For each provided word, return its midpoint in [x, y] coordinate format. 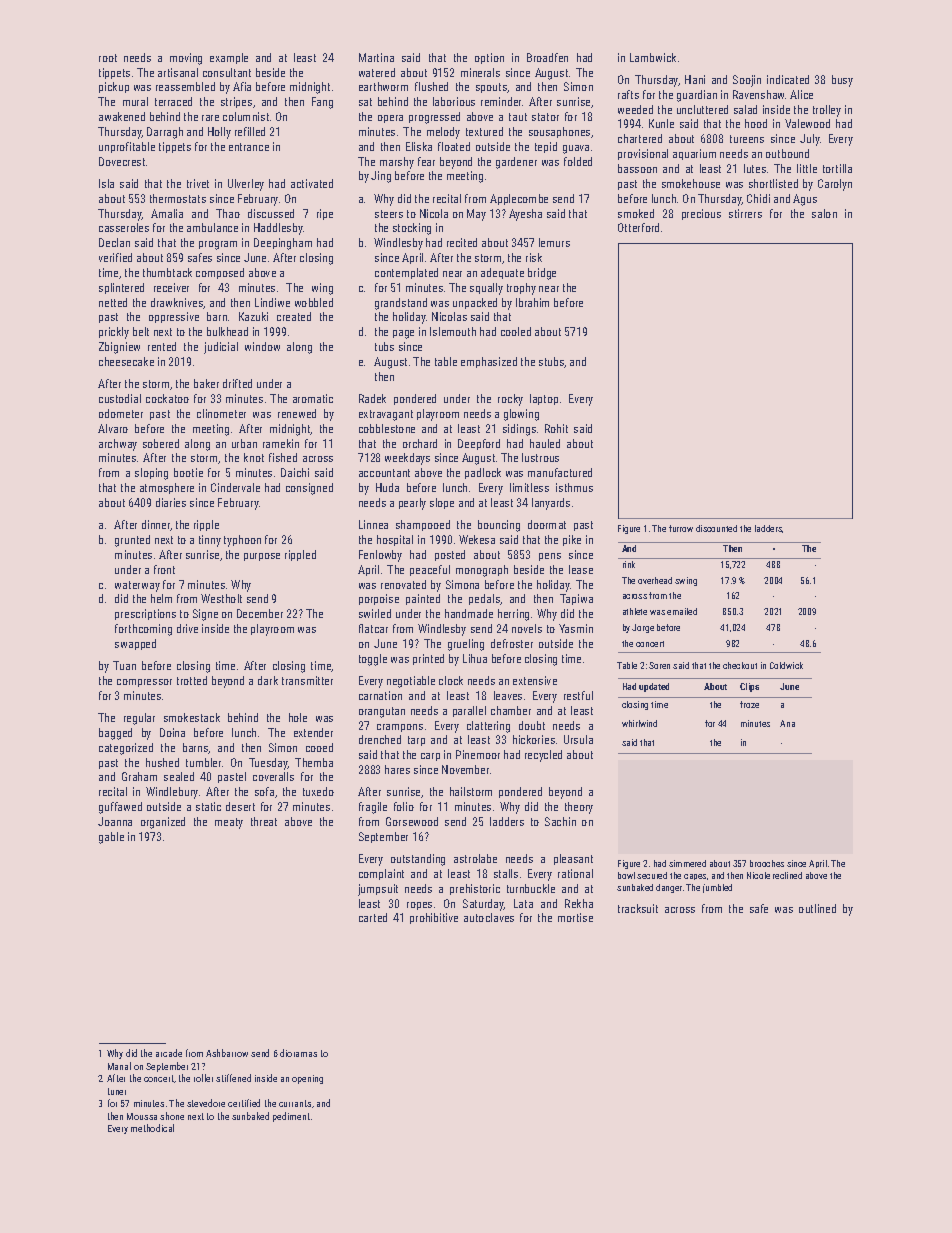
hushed [162, 762]
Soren [659, 665]
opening [307, 1079]
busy [842, 81]
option [489, 58]
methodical [152, 1128]
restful [578, 695]
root [108, 58]
